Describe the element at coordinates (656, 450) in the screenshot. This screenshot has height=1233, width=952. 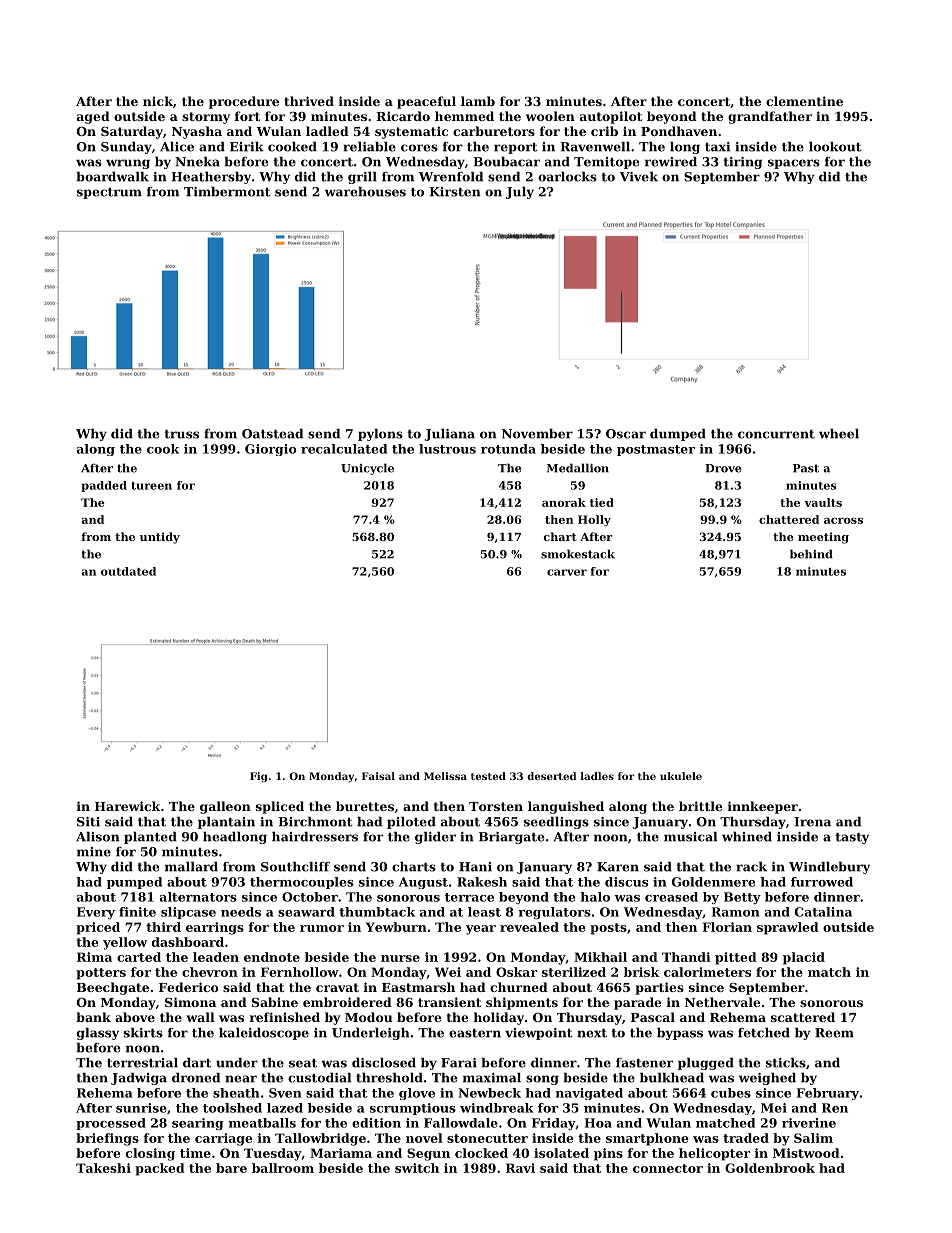
I see `postmaster` at that location.
